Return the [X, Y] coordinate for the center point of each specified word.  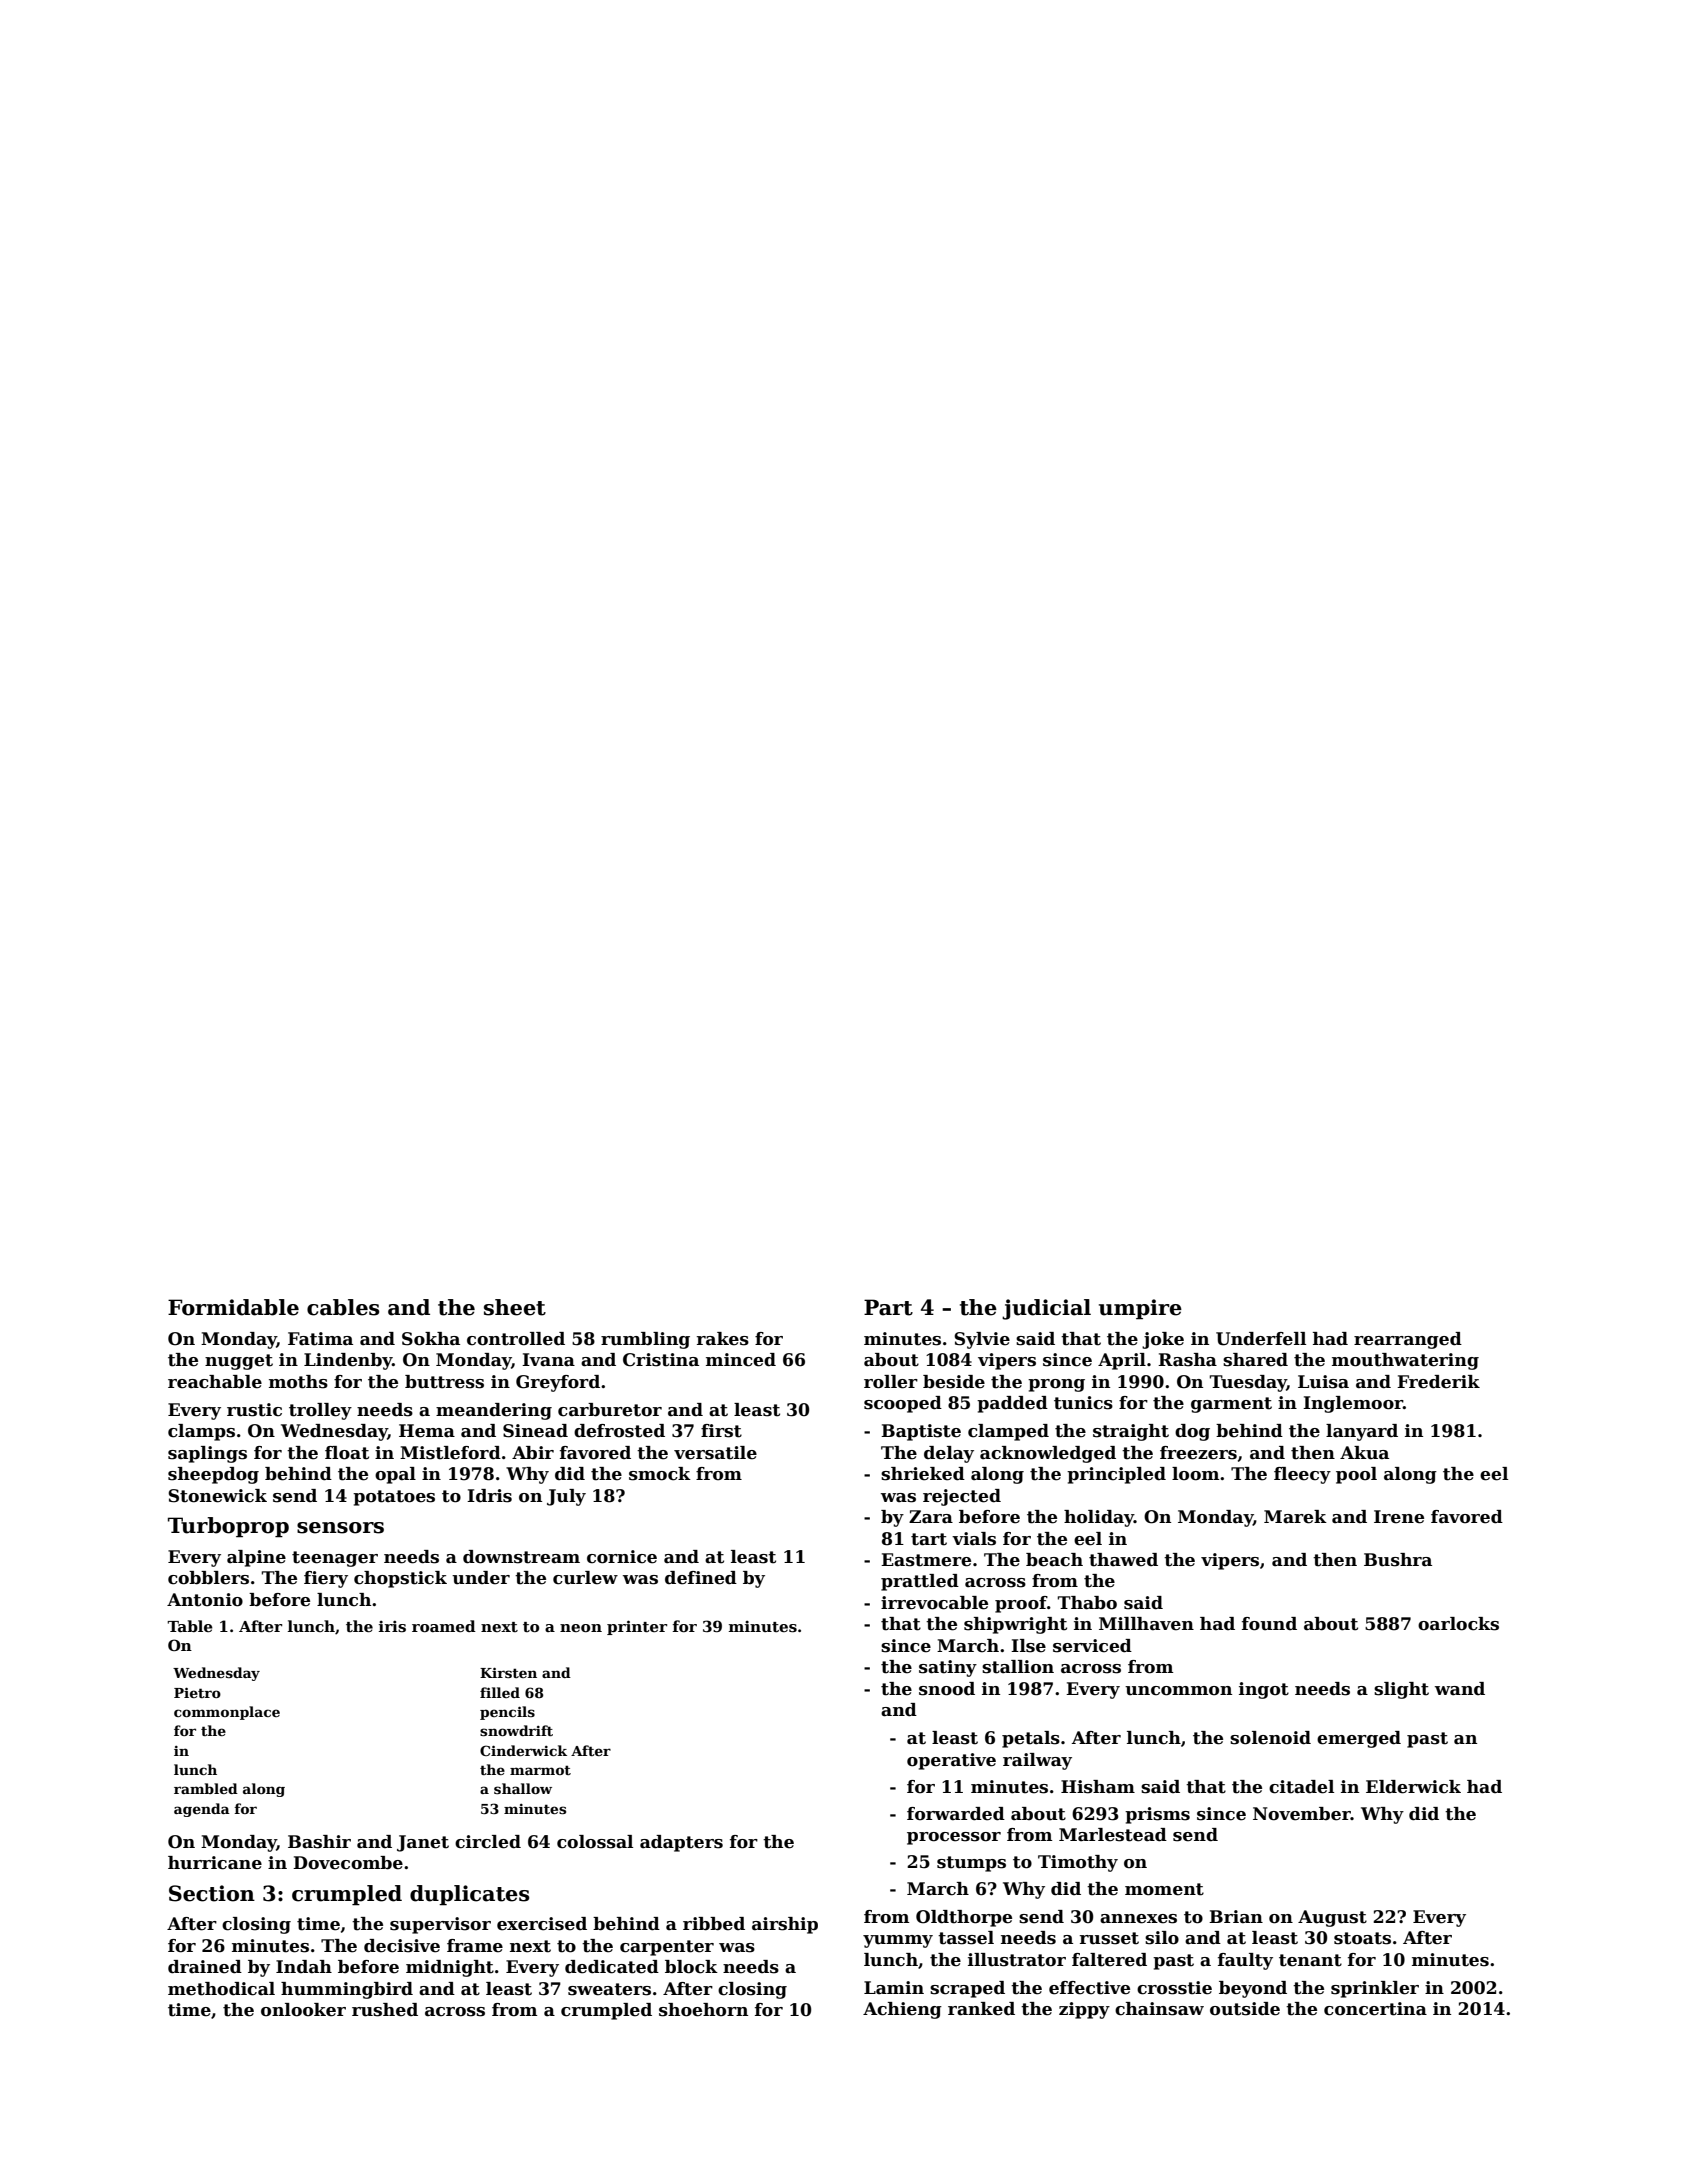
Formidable [233, 1307]
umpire [1140, 1309]
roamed [444, 1626]
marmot [540, 1770]
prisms [1157, 1815]
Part [888, 1307]
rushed [385, 2010]
